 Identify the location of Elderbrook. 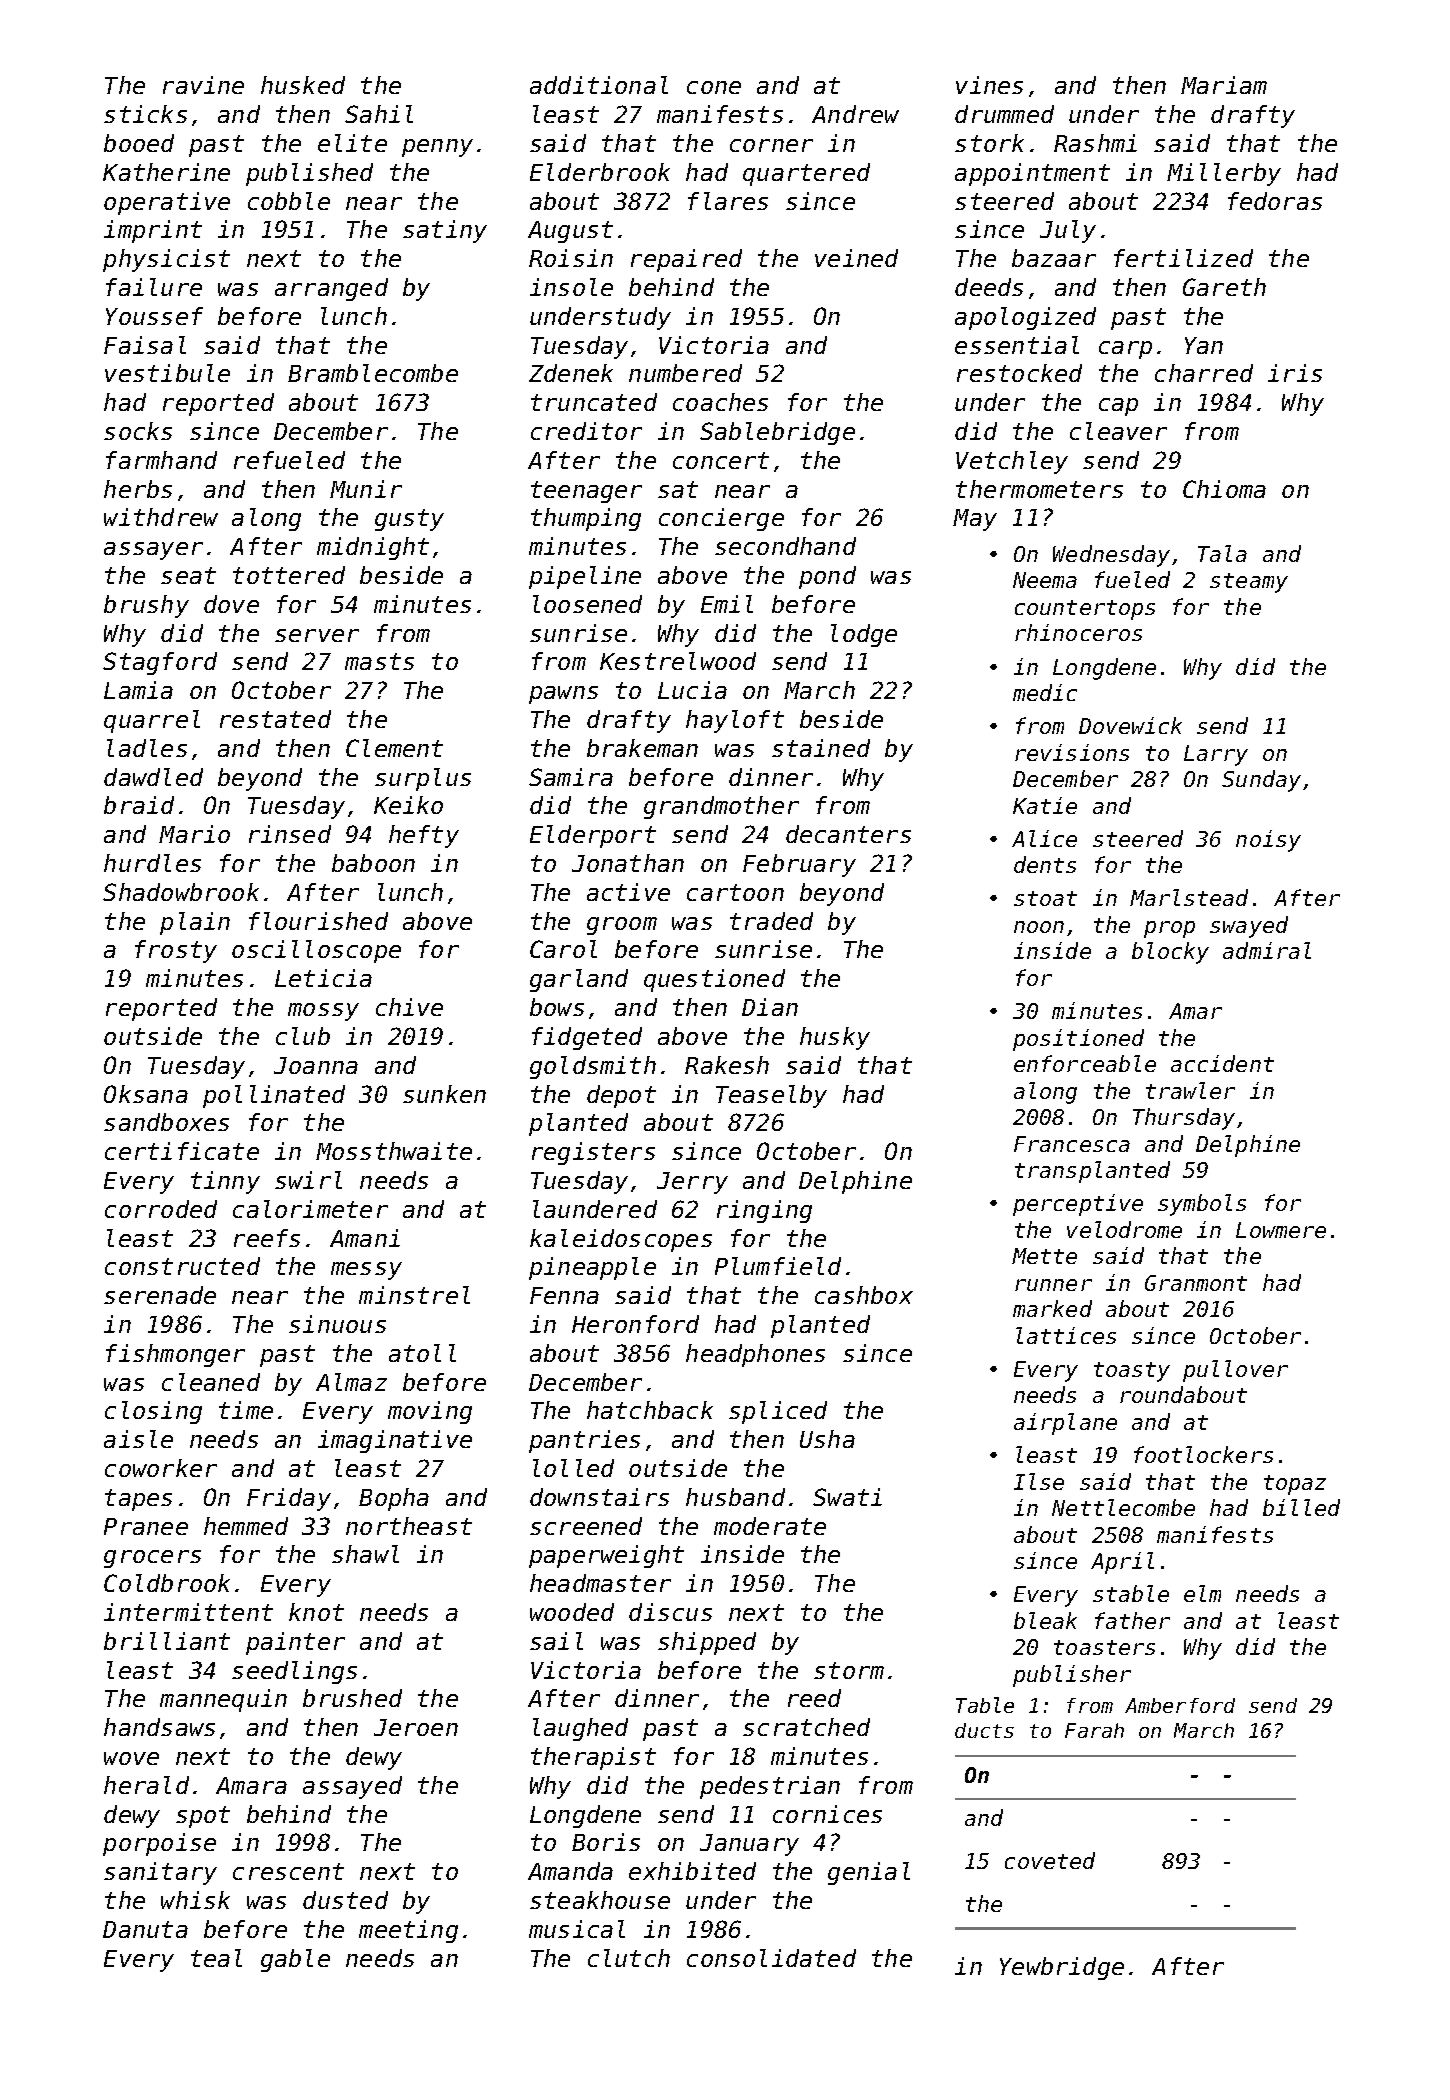
(600, 172).
